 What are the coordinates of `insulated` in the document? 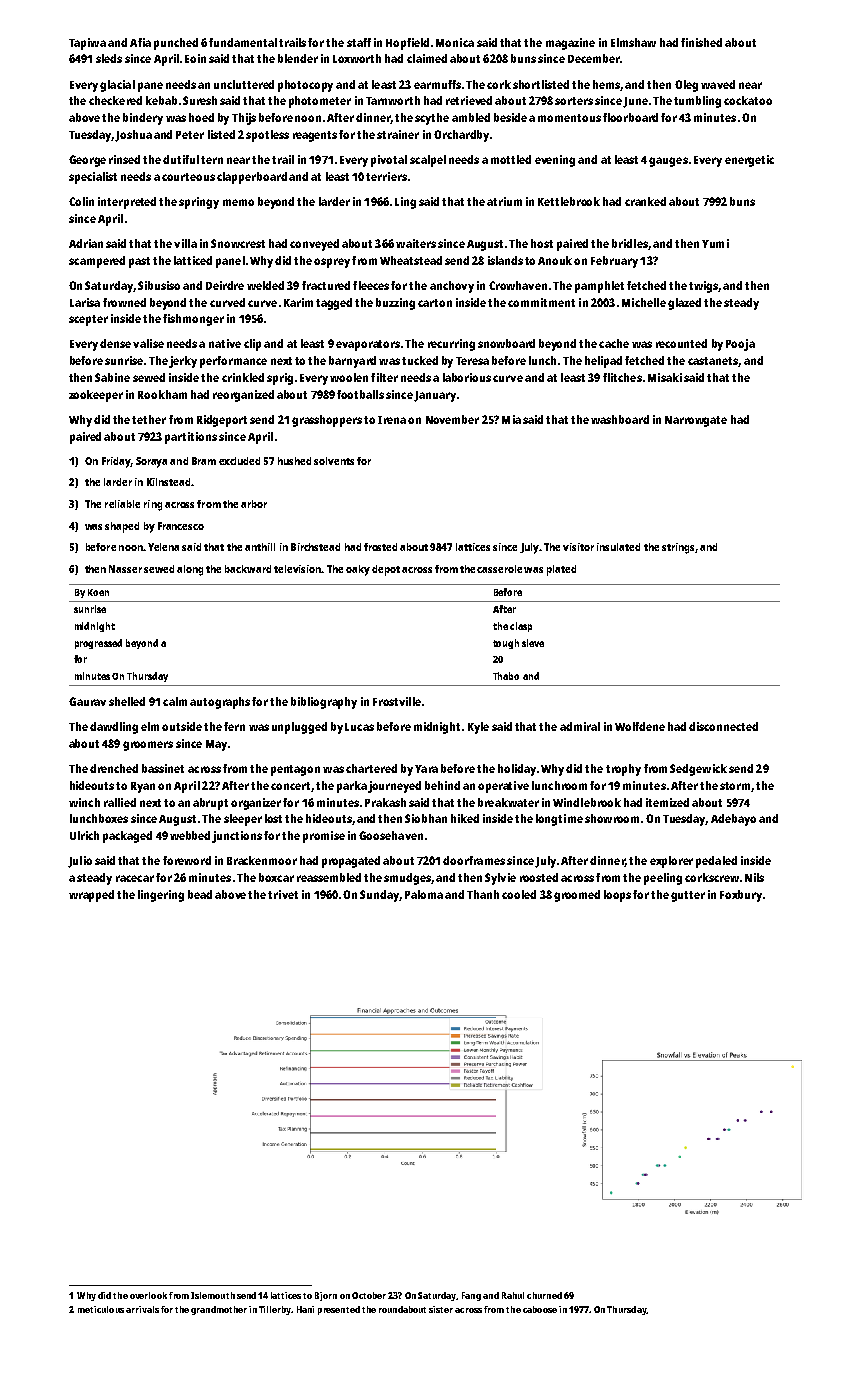 It's located at (618, 547).
